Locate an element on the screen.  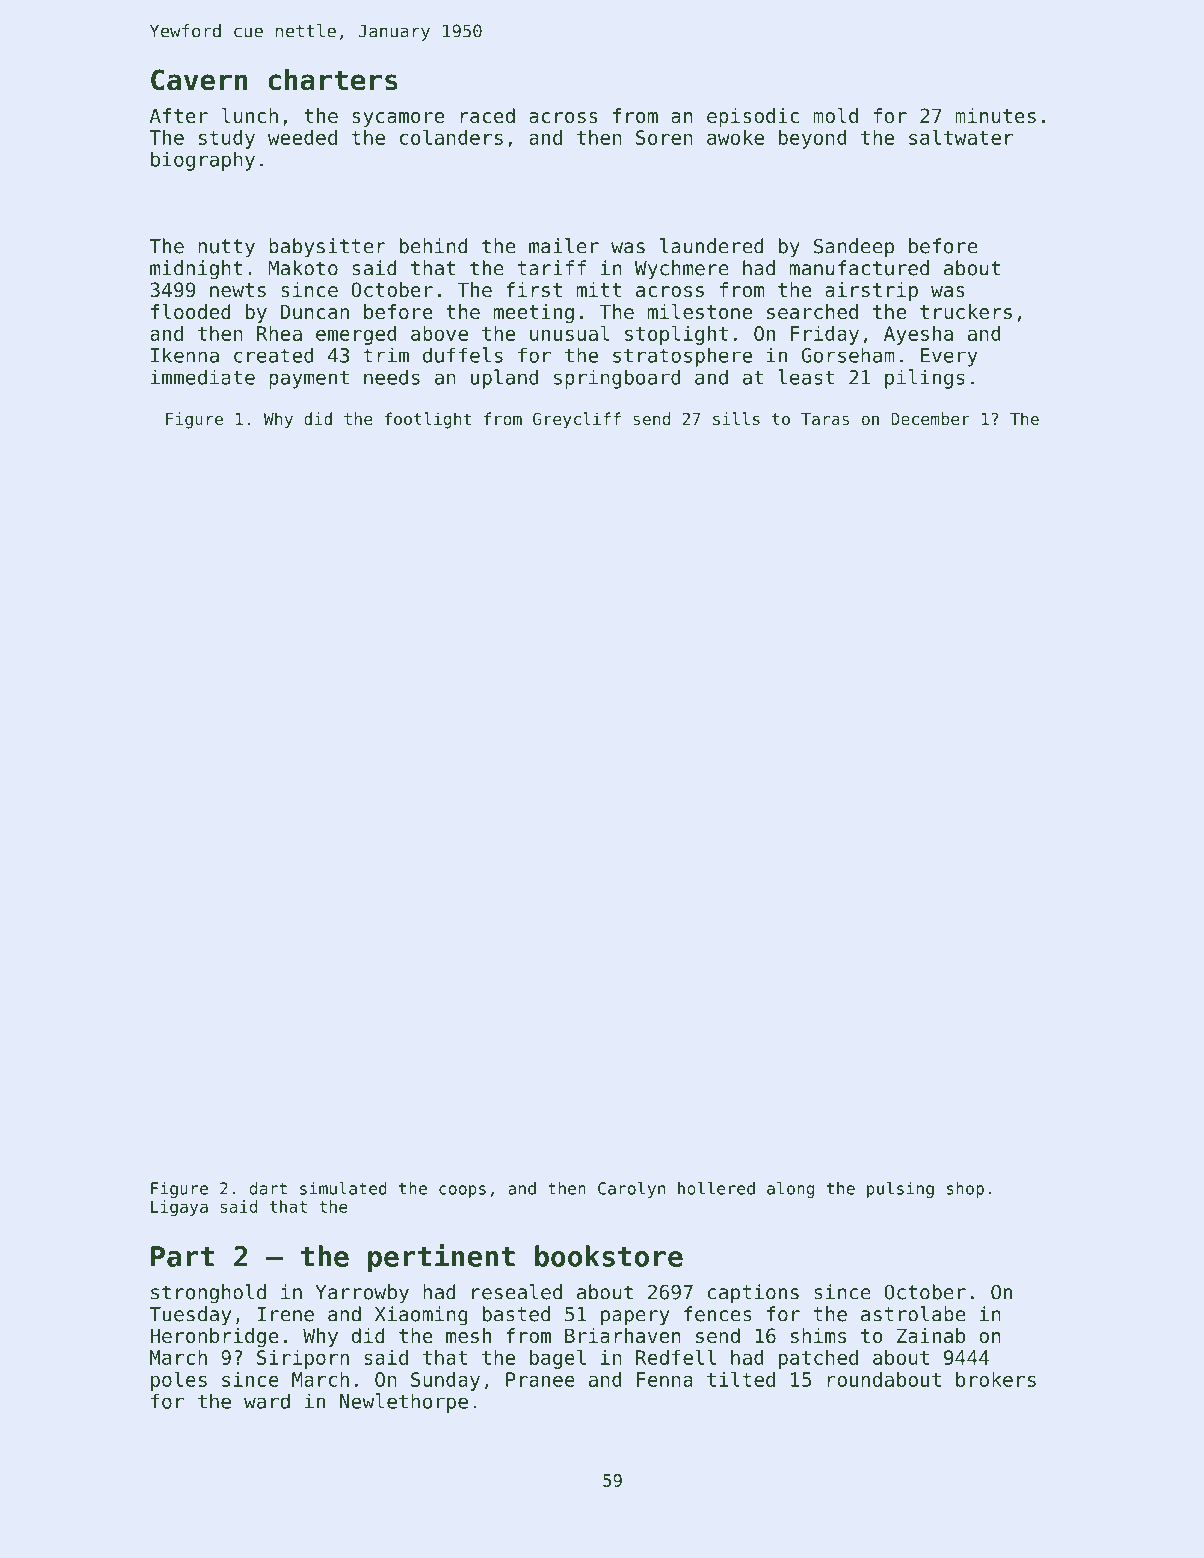
Greycliff is located at coordinates (577, 420).
